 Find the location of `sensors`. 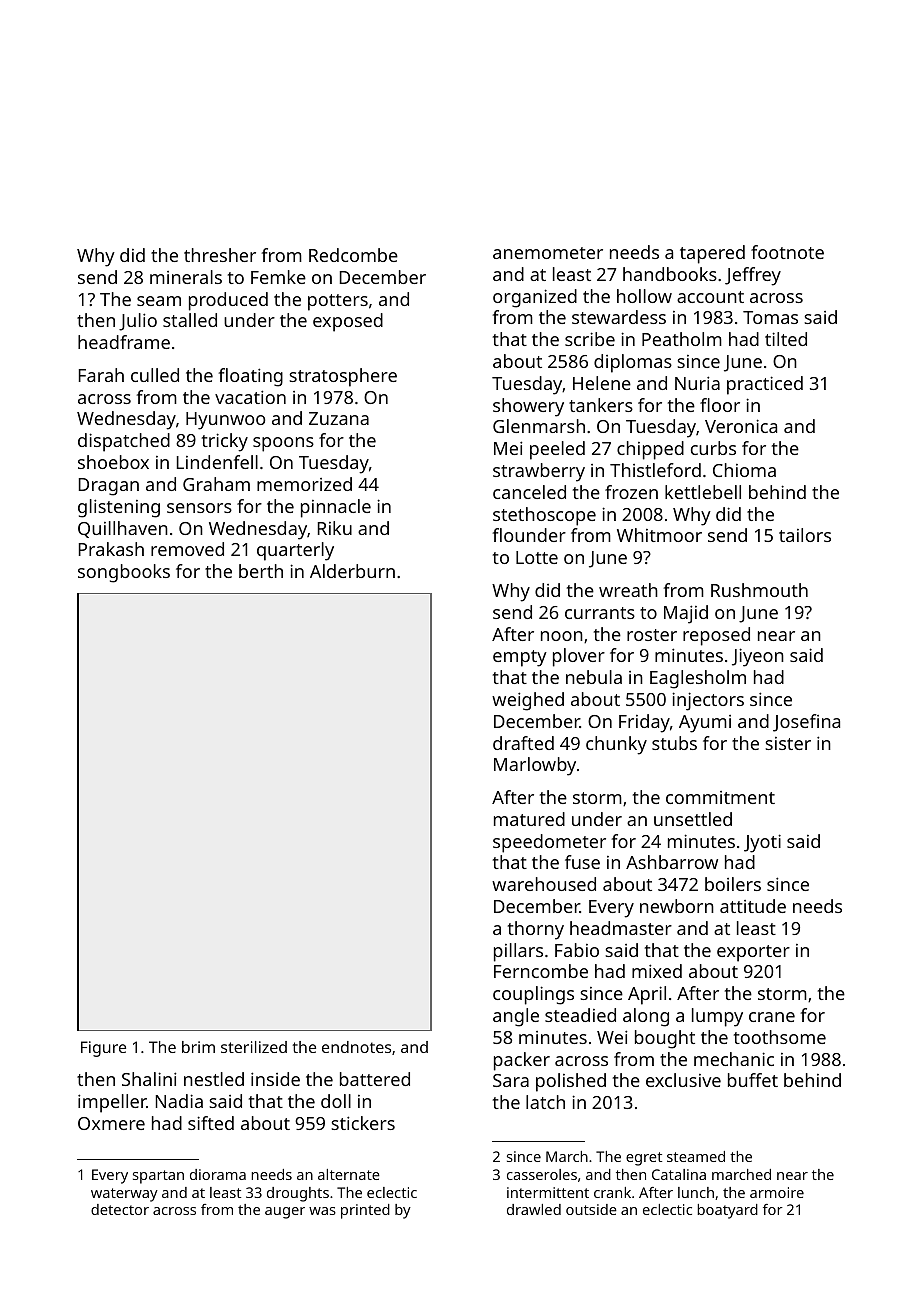

sensors is located at coordinates (199, 508).
